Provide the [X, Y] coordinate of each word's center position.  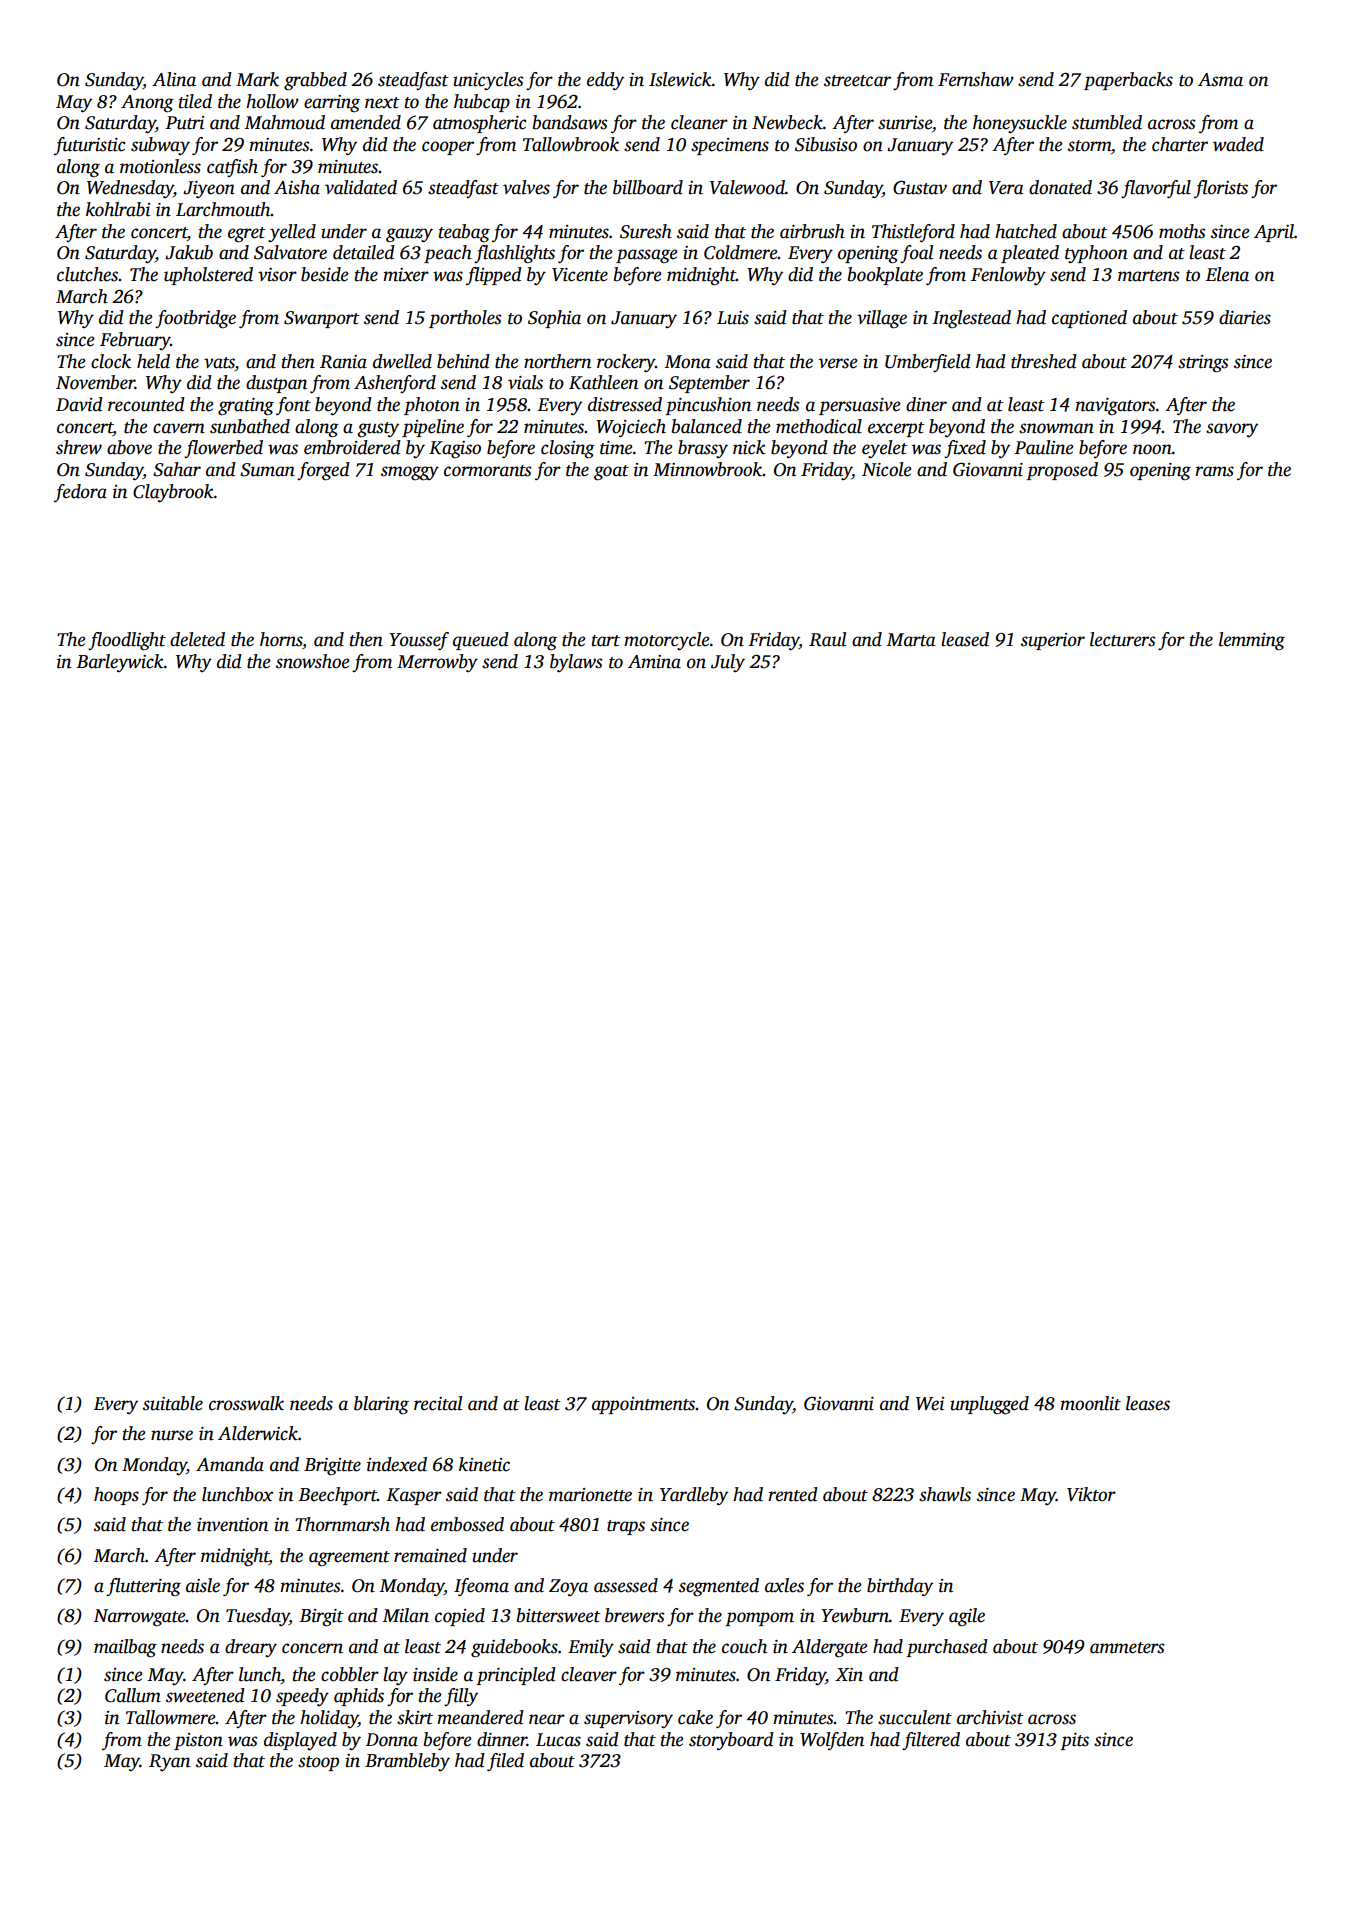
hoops [116, 1496]
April [1274, 233]
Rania [343, 362]
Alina [174, 79]
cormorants [487, 471]
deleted [197, 639]
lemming [1252, 641]
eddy [605, 81]
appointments [643, 1405]
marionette [590, 1495]
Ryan [169, 1762]
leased [965, 639]
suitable [173, 1403]
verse [838, 363]
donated [1060, 187]
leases [1148, 1403]
